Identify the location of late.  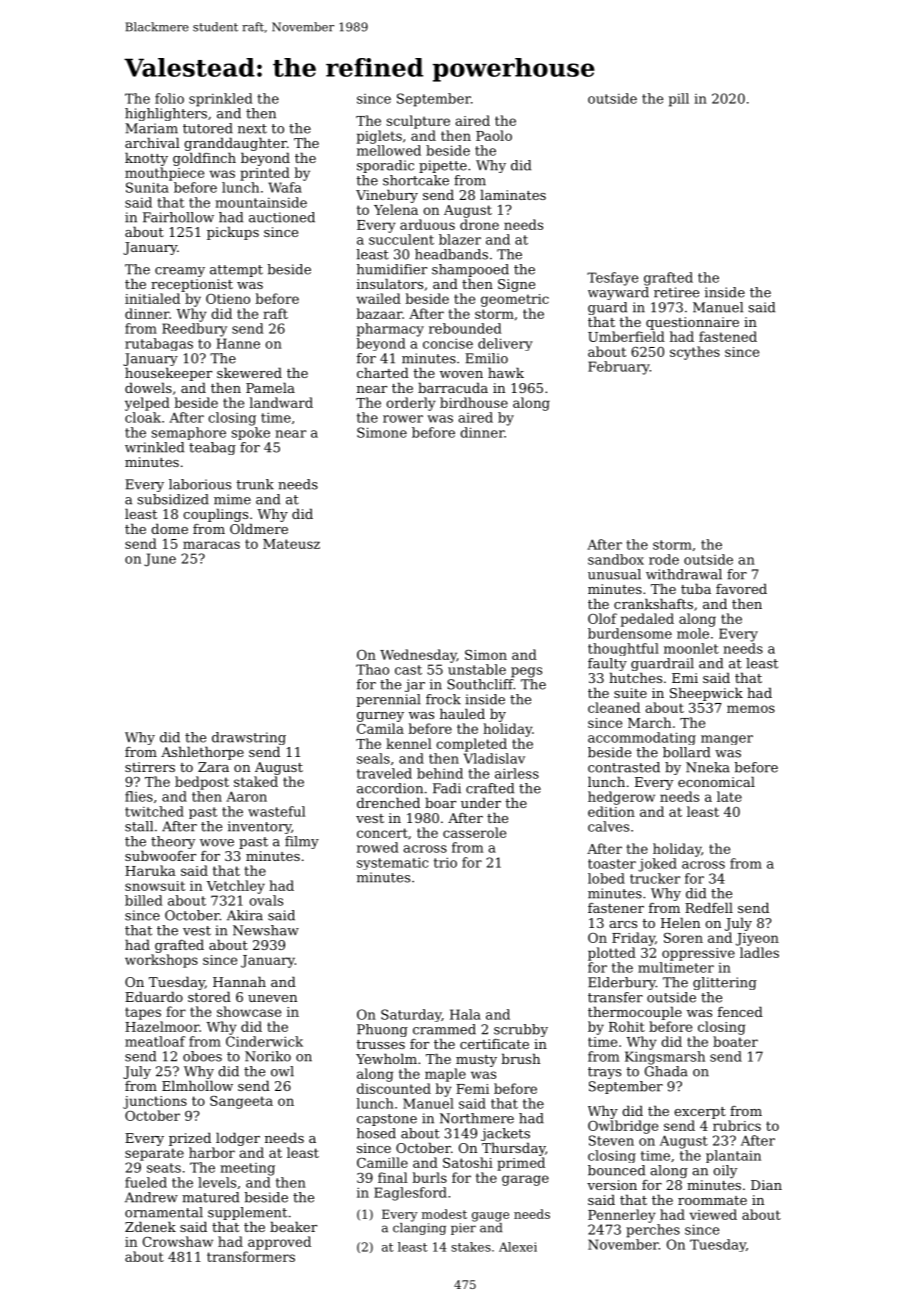
(729, 796).
